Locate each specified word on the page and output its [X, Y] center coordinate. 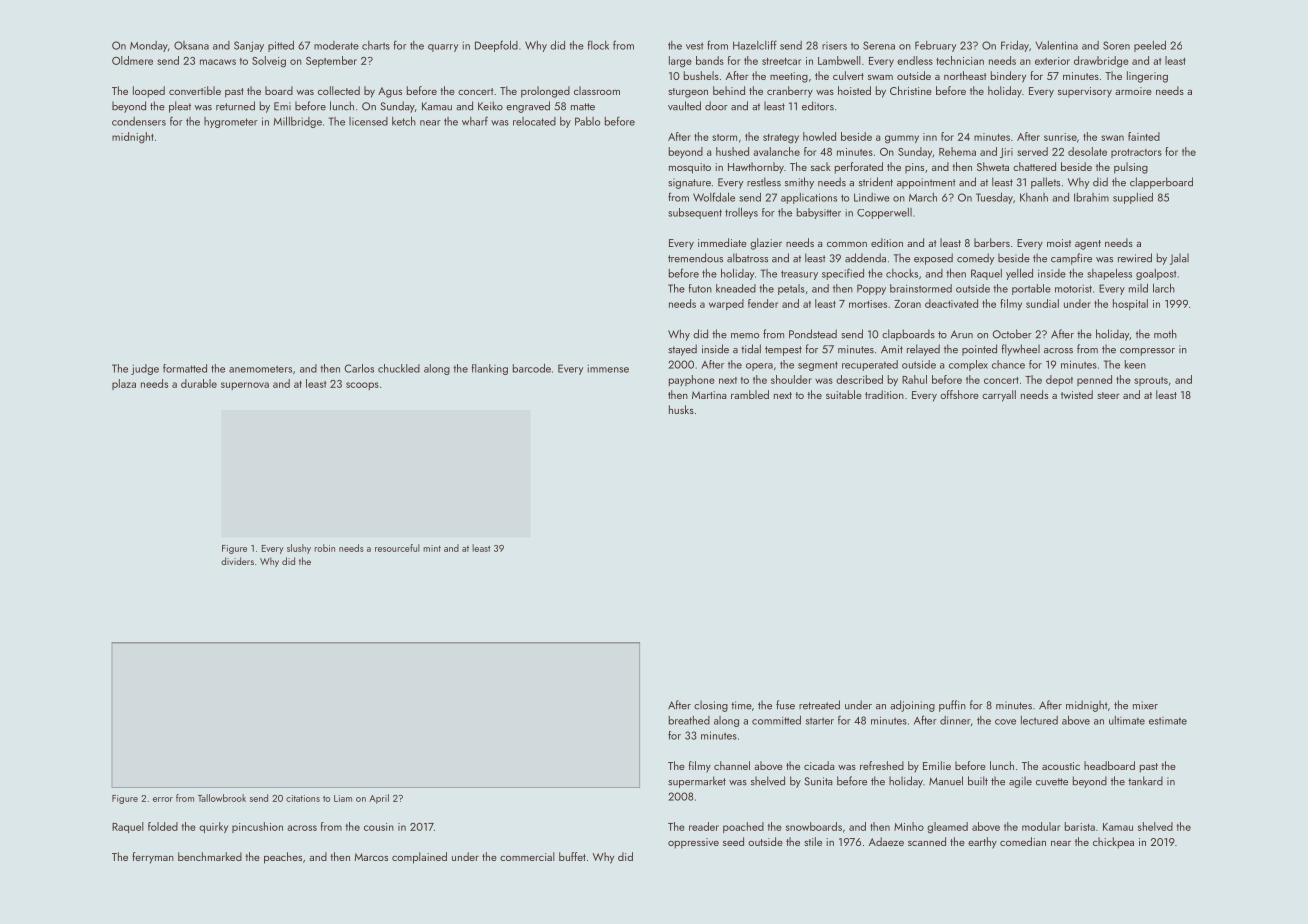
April [379, 799]
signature [689, 183]
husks [681, 409]
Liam [343, 798]
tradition [884, 394]
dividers [237, 561]
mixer [1145, 705]
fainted [1144, 136]
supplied [1133, 198]
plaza [124, 384]
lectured [1039, 720]
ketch [404, 121]
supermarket [697, 782]
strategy [781, 139]
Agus [390, 92]
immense [608, 369]
